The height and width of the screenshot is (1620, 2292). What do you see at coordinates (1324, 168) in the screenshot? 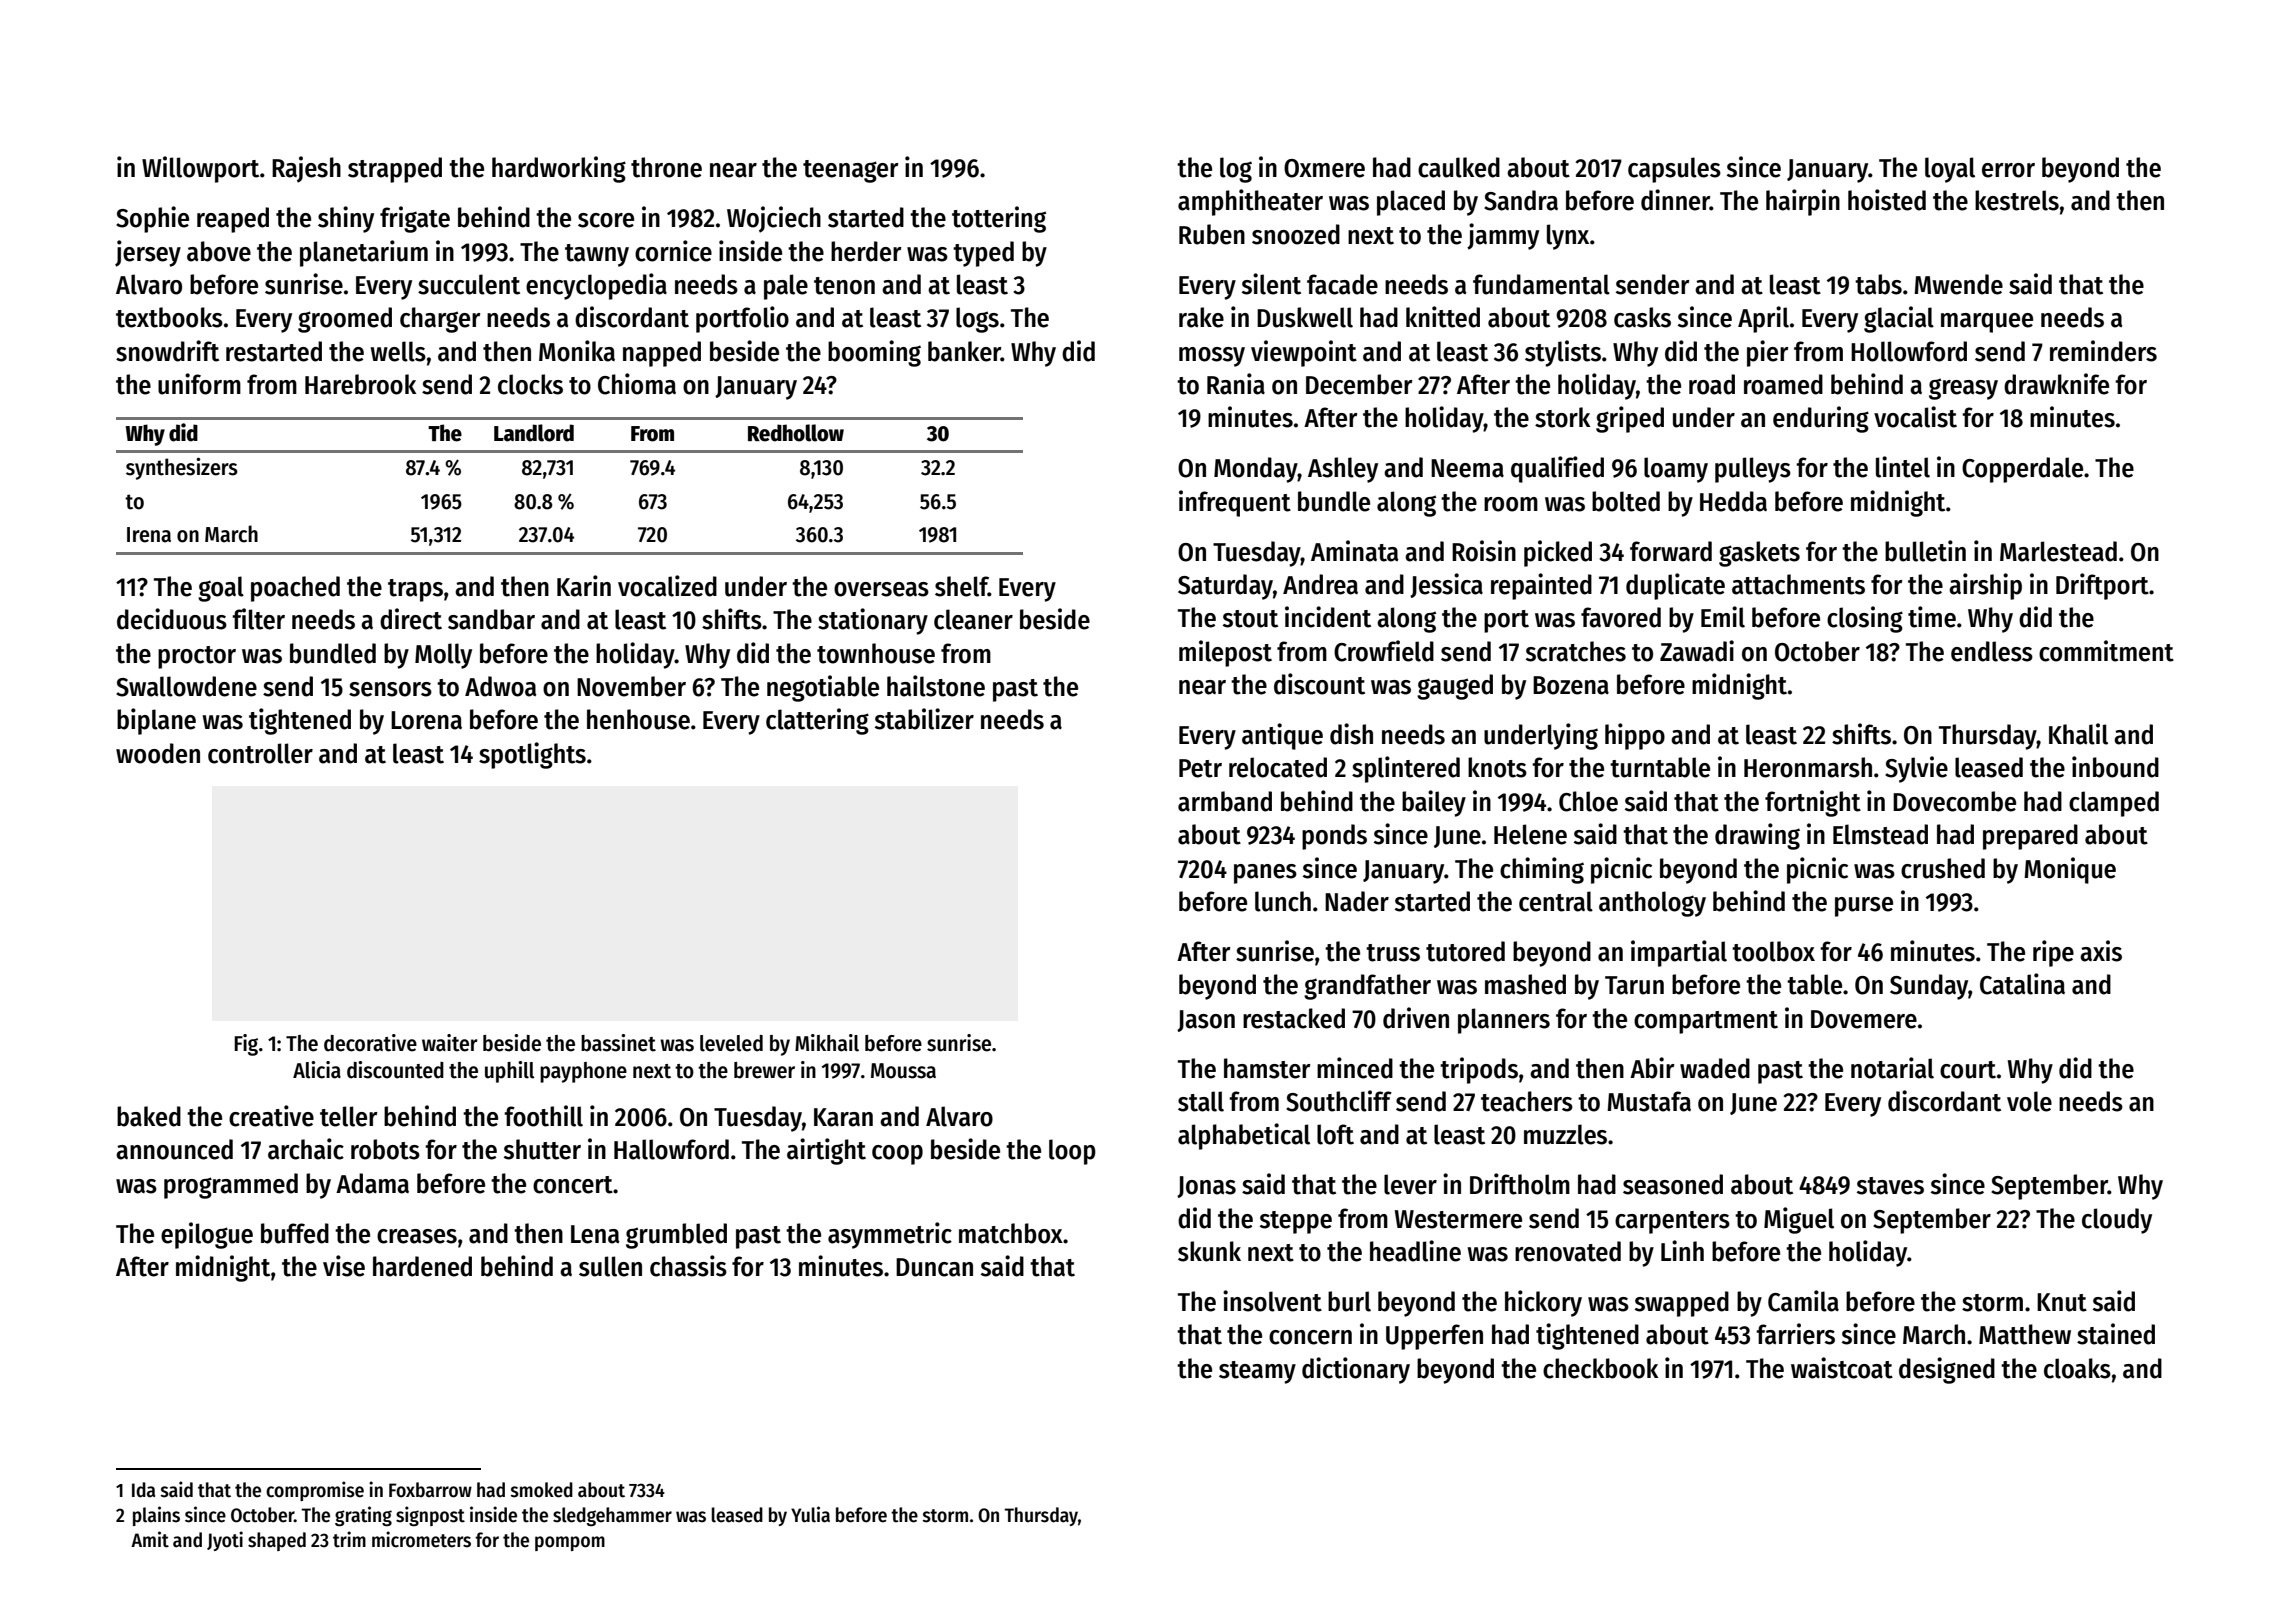
I see `Oxmere` at bounding box center [1324, 168].
